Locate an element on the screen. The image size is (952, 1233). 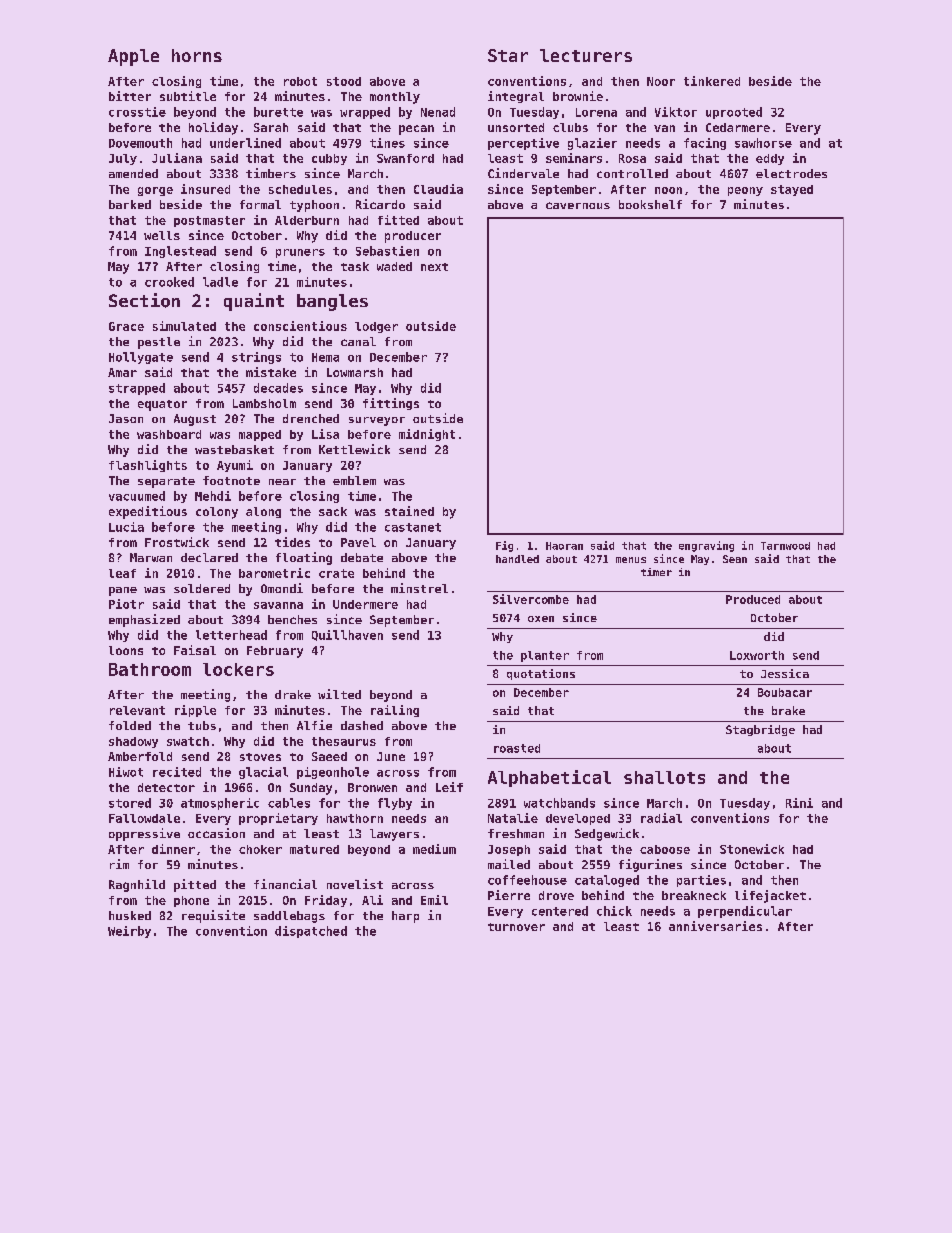
Boubacar is located at coordinates (785, 692).
